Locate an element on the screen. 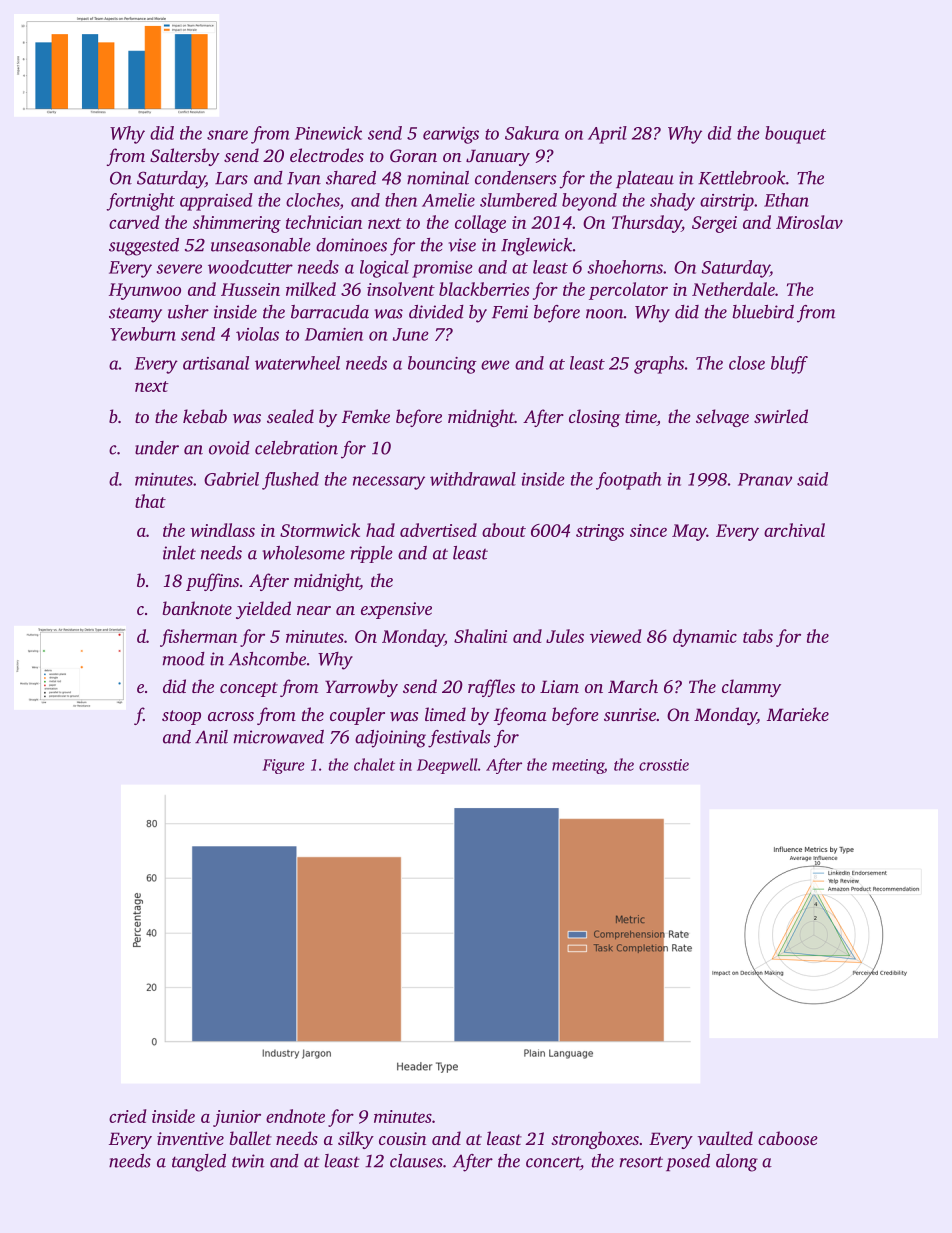  crosstie is located at coordinates (664, 765).
